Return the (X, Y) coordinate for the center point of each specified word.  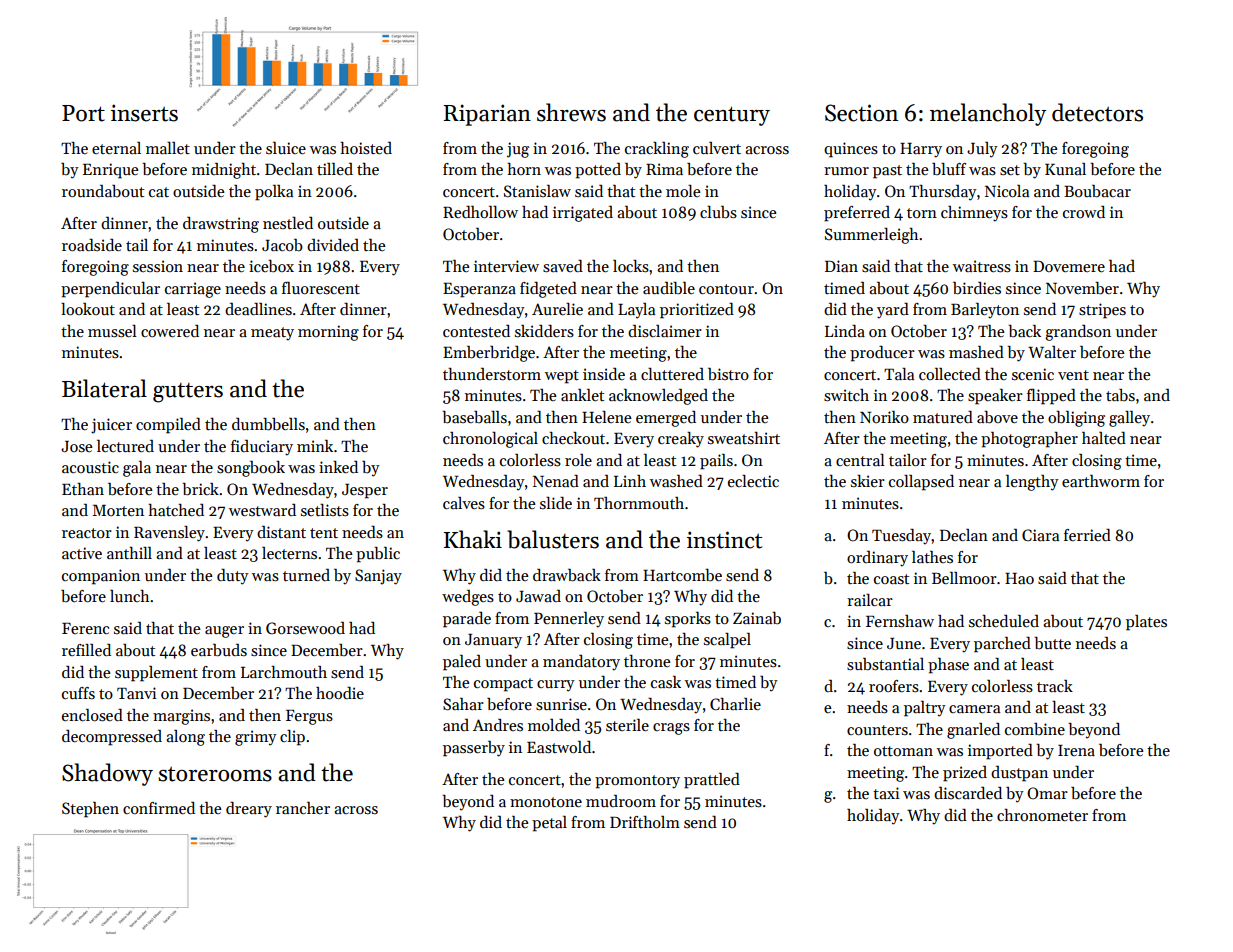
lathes (932, 557)
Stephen (90, 810)
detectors (1097, 112)
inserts (144, 113)
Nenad (556, 481)
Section (861, 113)
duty (233, 577)
